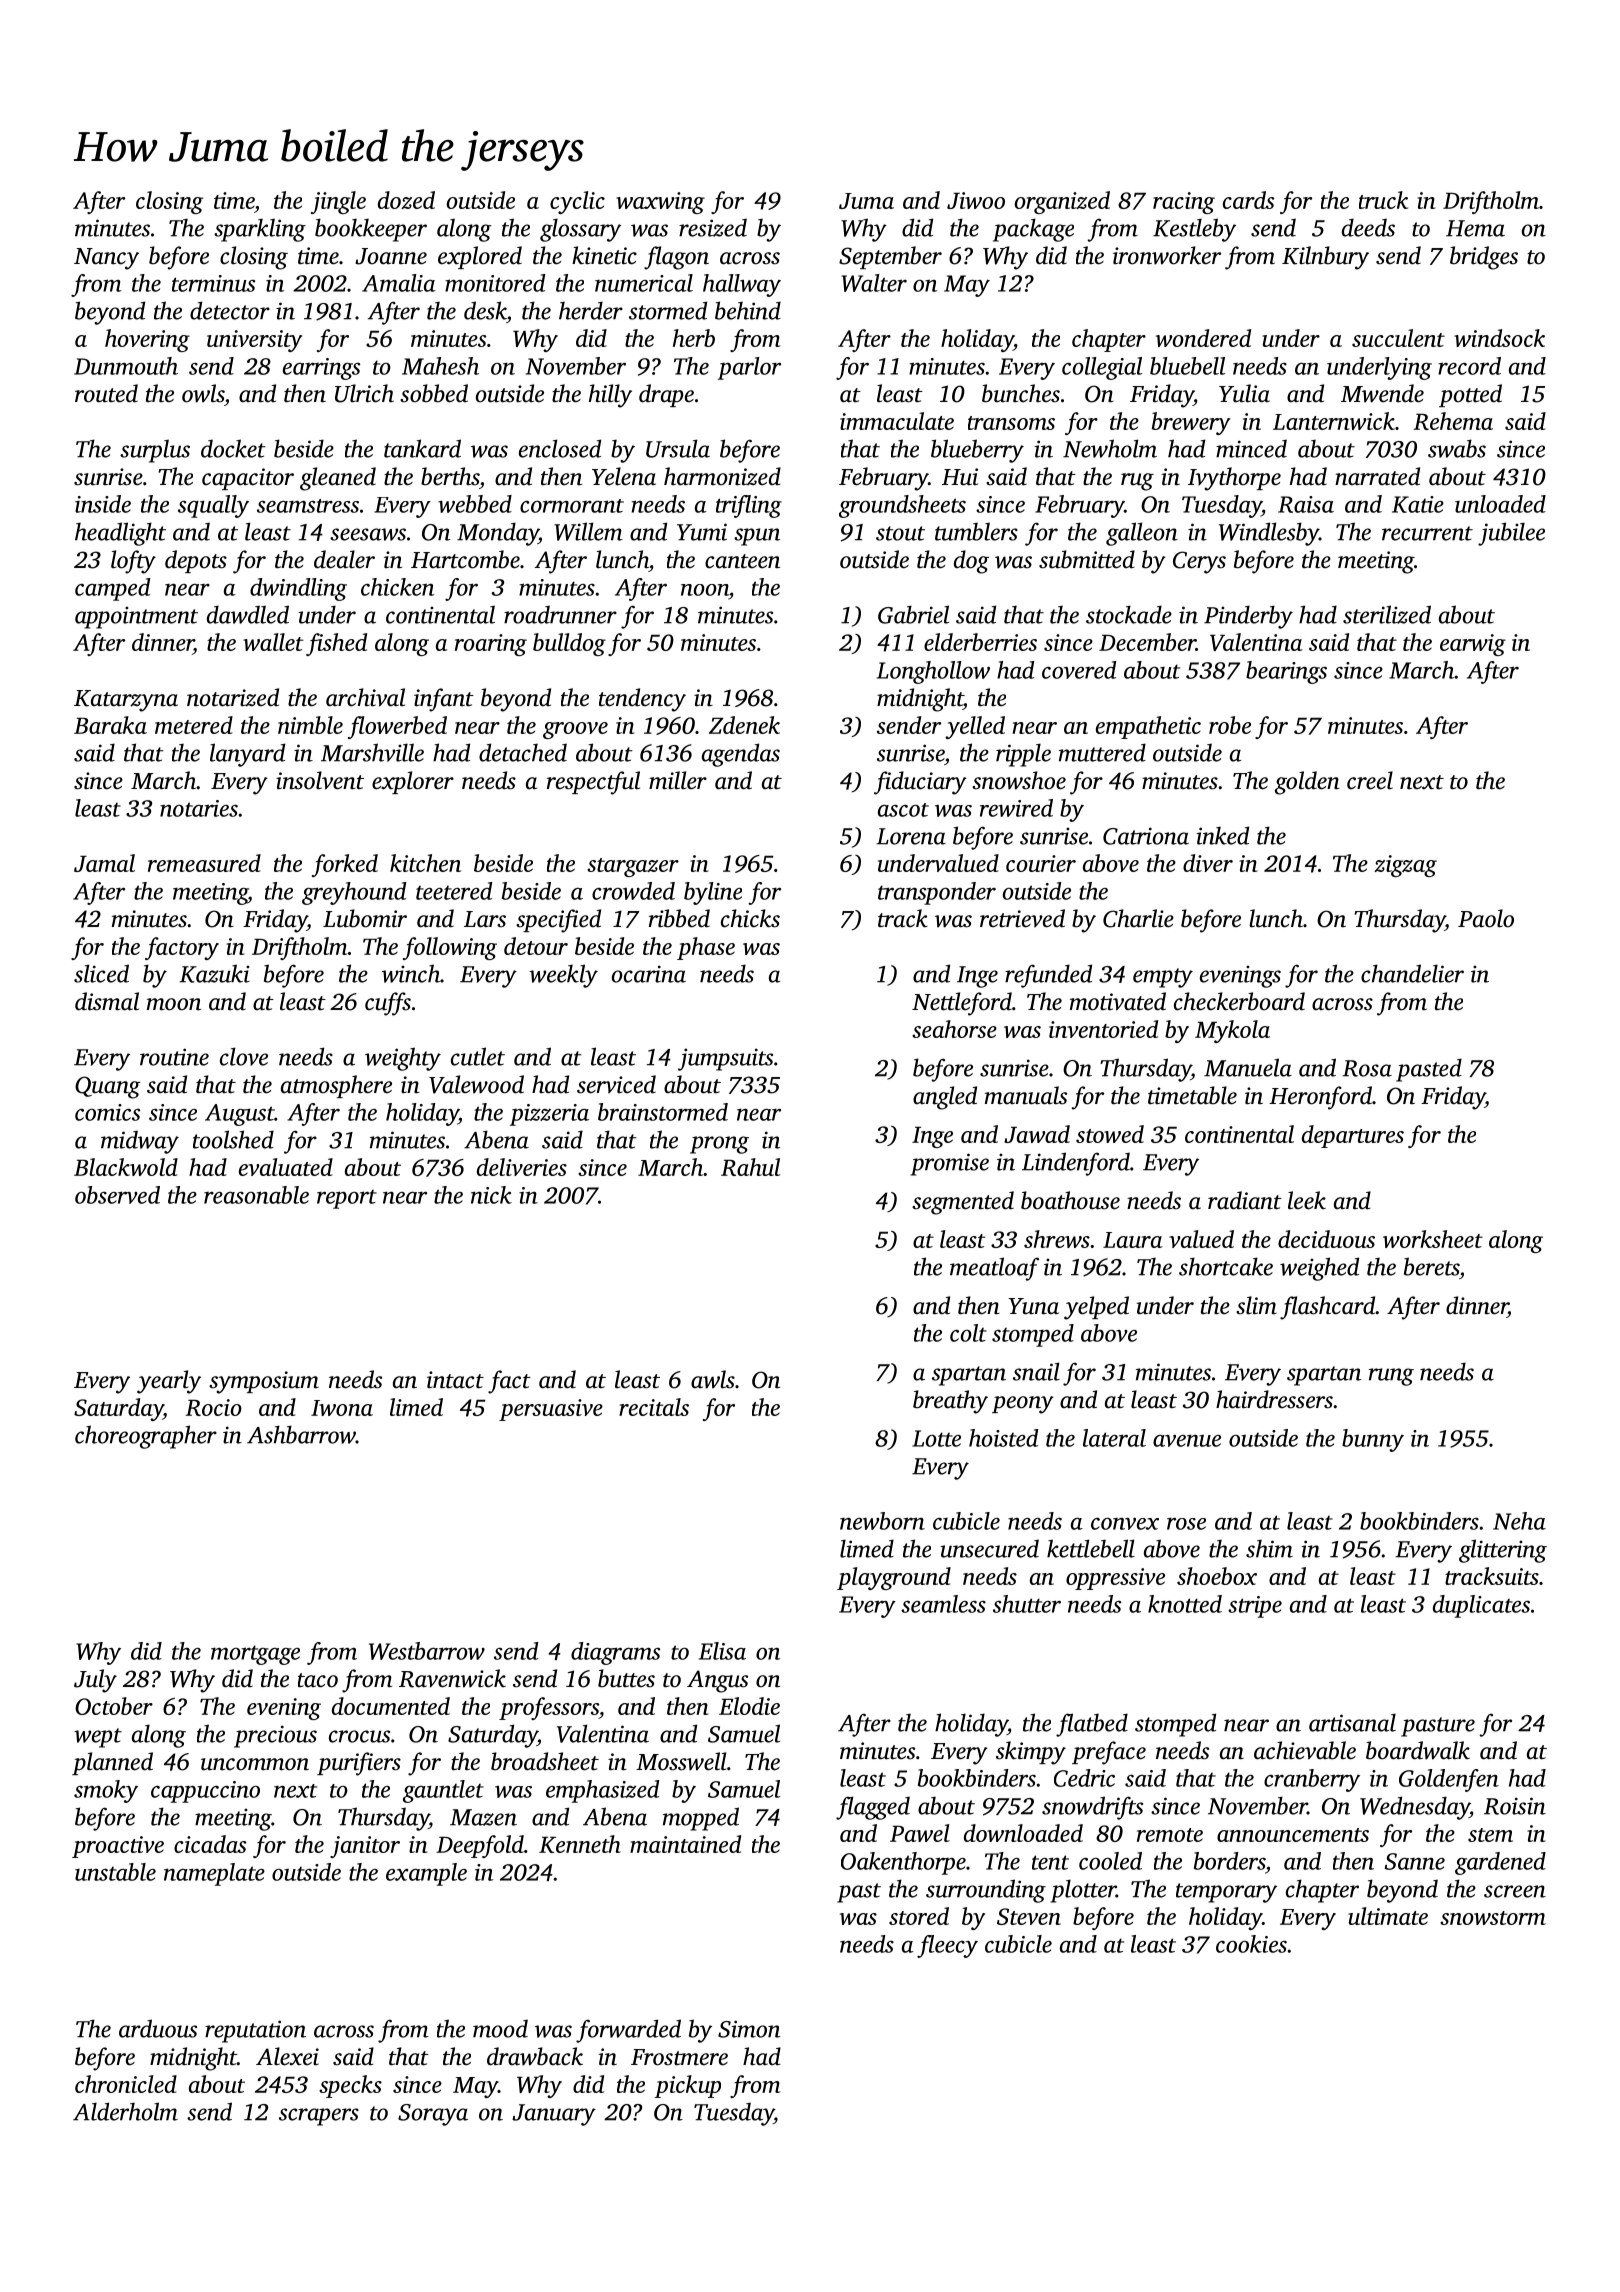 This screenshot has height=2292, width=1620. What do you see at coordinates (125, 2111) in the screenshot?
I see `Alderholm` at bounding box center [125, 2111].
